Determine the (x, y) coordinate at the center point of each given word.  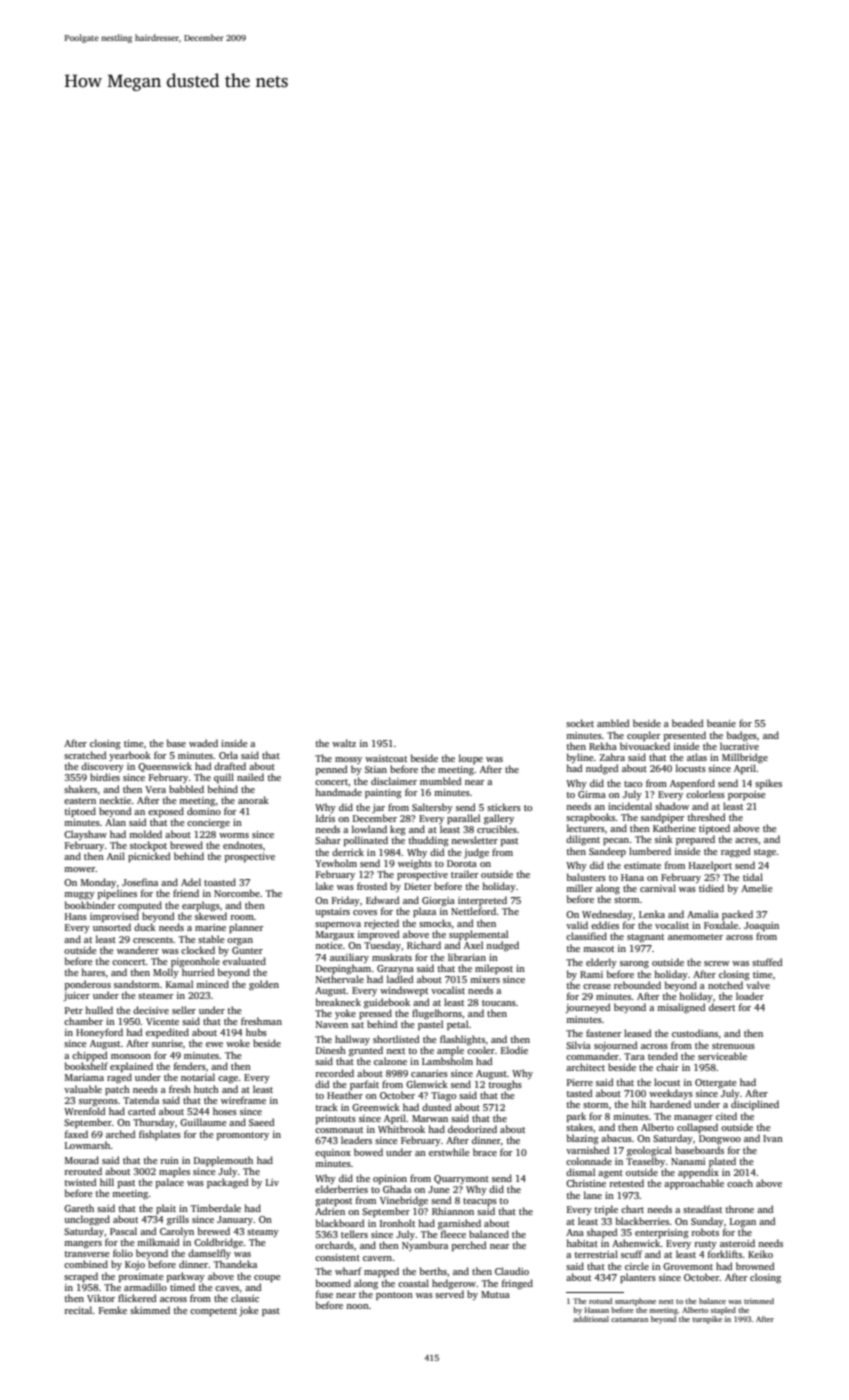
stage (765, 853)
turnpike (707, 1320)
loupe (471, 759)
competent (213, 1312)
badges (742, 736)
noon (357, 1306)
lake (325, 886)
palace (170, 1183)
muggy (79, 896)
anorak (253, 800)
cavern (377, 1258)
